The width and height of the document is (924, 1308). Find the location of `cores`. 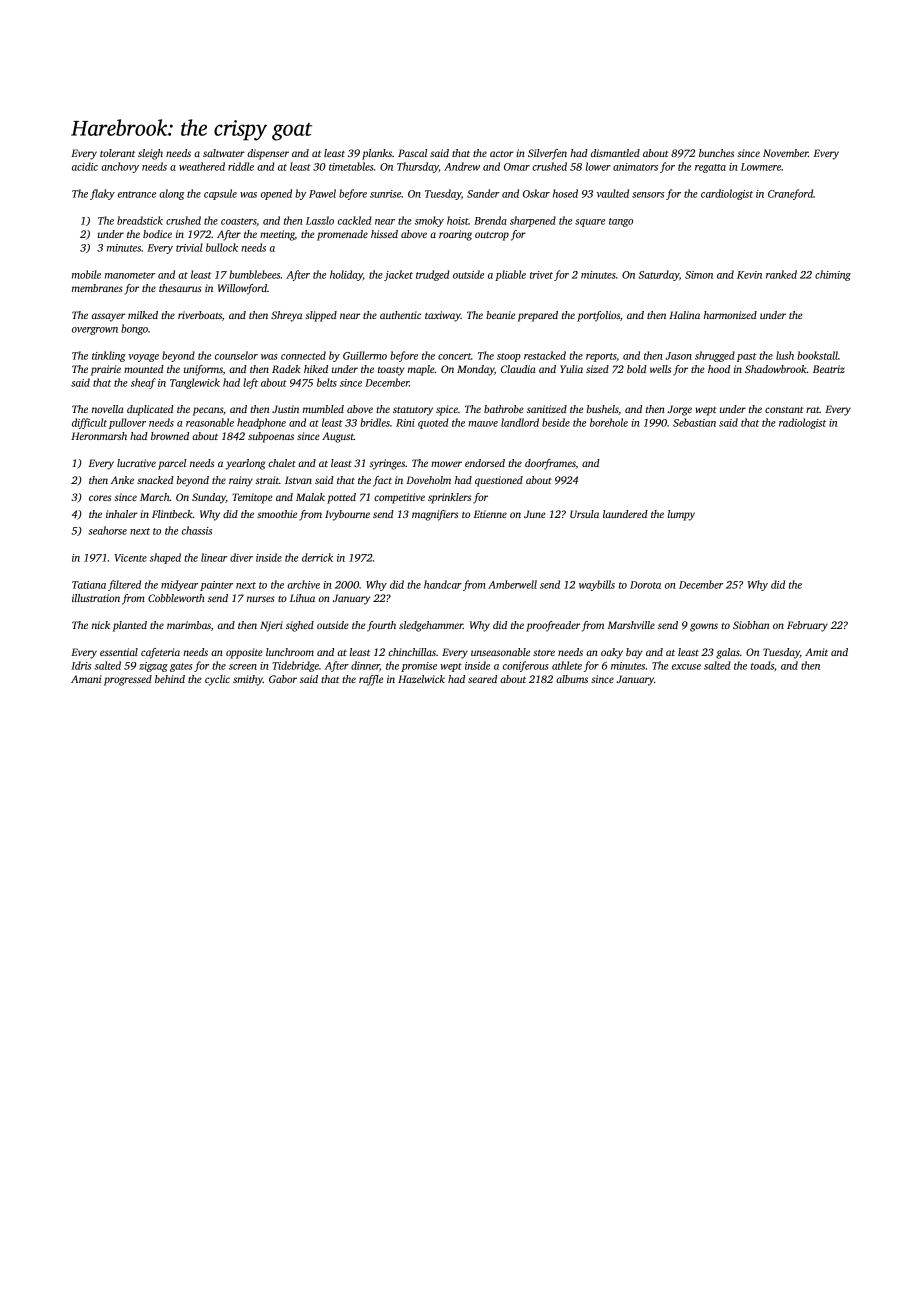

cores is located at coordinates (100, 498).
